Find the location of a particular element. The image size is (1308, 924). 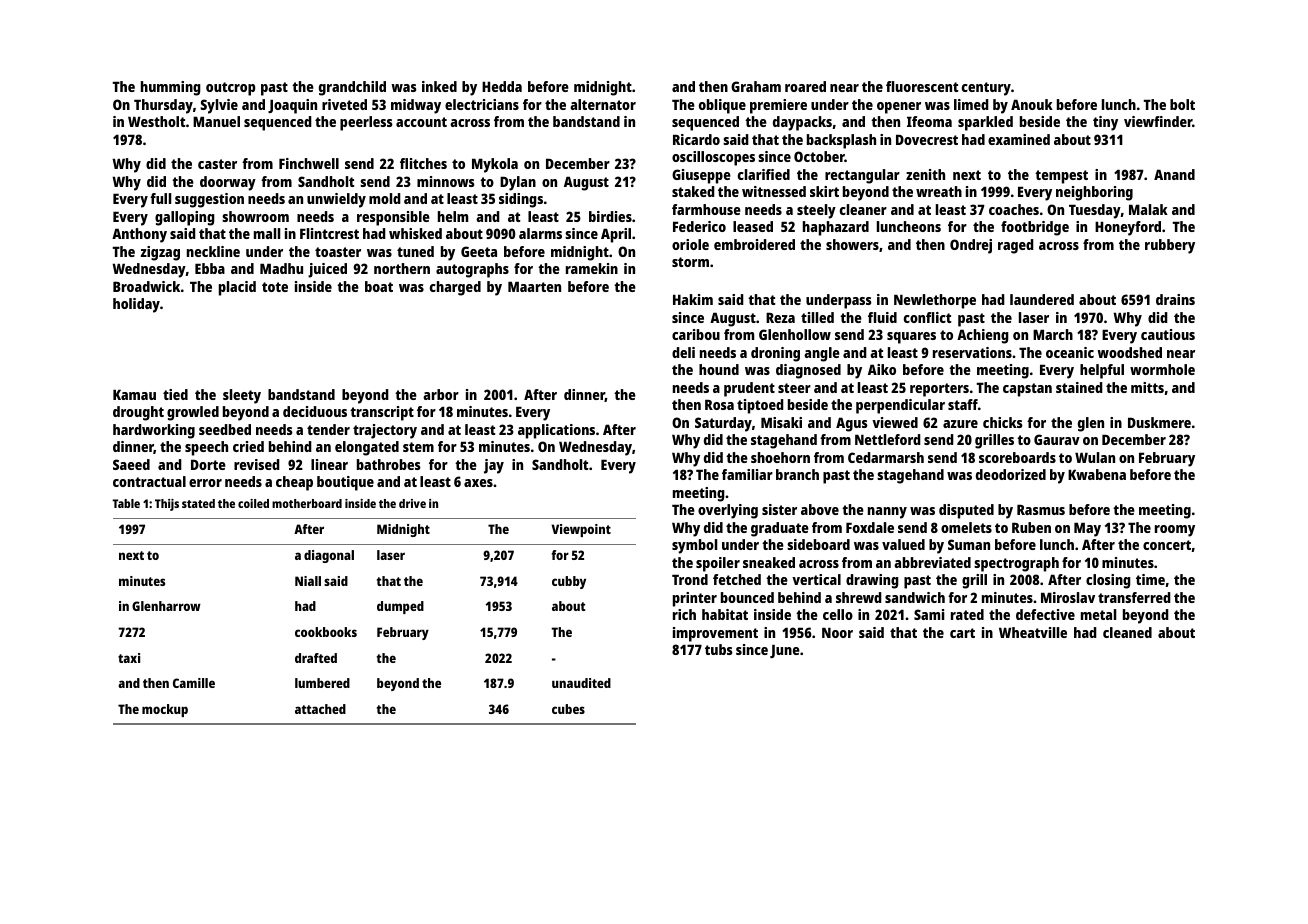

lumbered is located at coordinates (322, 683).
